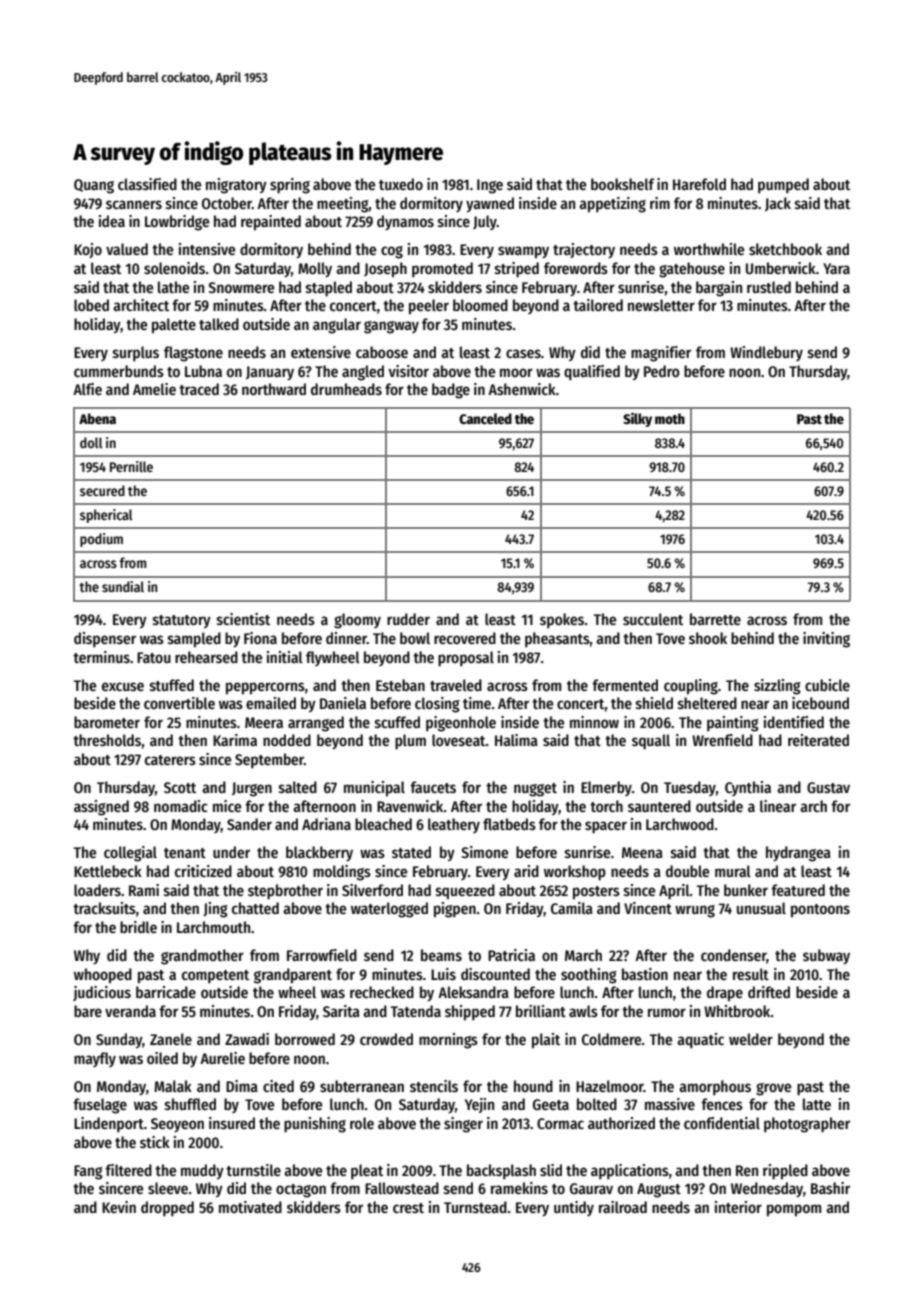 Image resolution: width=924 pixels, height=1314 pixels. Describe the element at coordinates (533, 1086) in the screenshot. I see `hound` at that location.
